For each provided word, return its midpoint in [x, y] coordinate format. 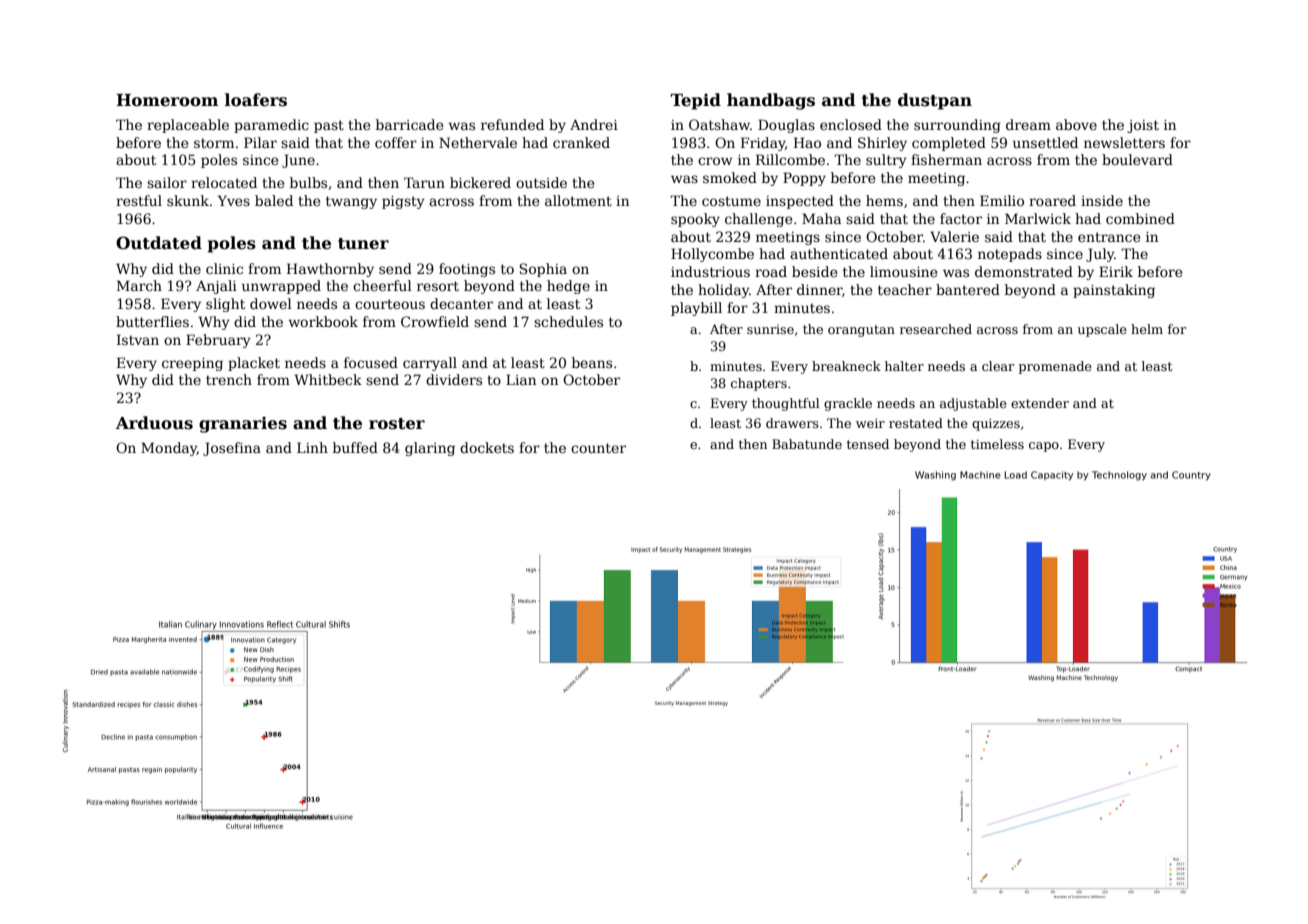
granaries [243, 424]
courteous [390, 304]
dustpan [935, 101]
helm [1147, 329]
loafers [256, 100]
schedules [568, 321]
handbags [771, 101]
